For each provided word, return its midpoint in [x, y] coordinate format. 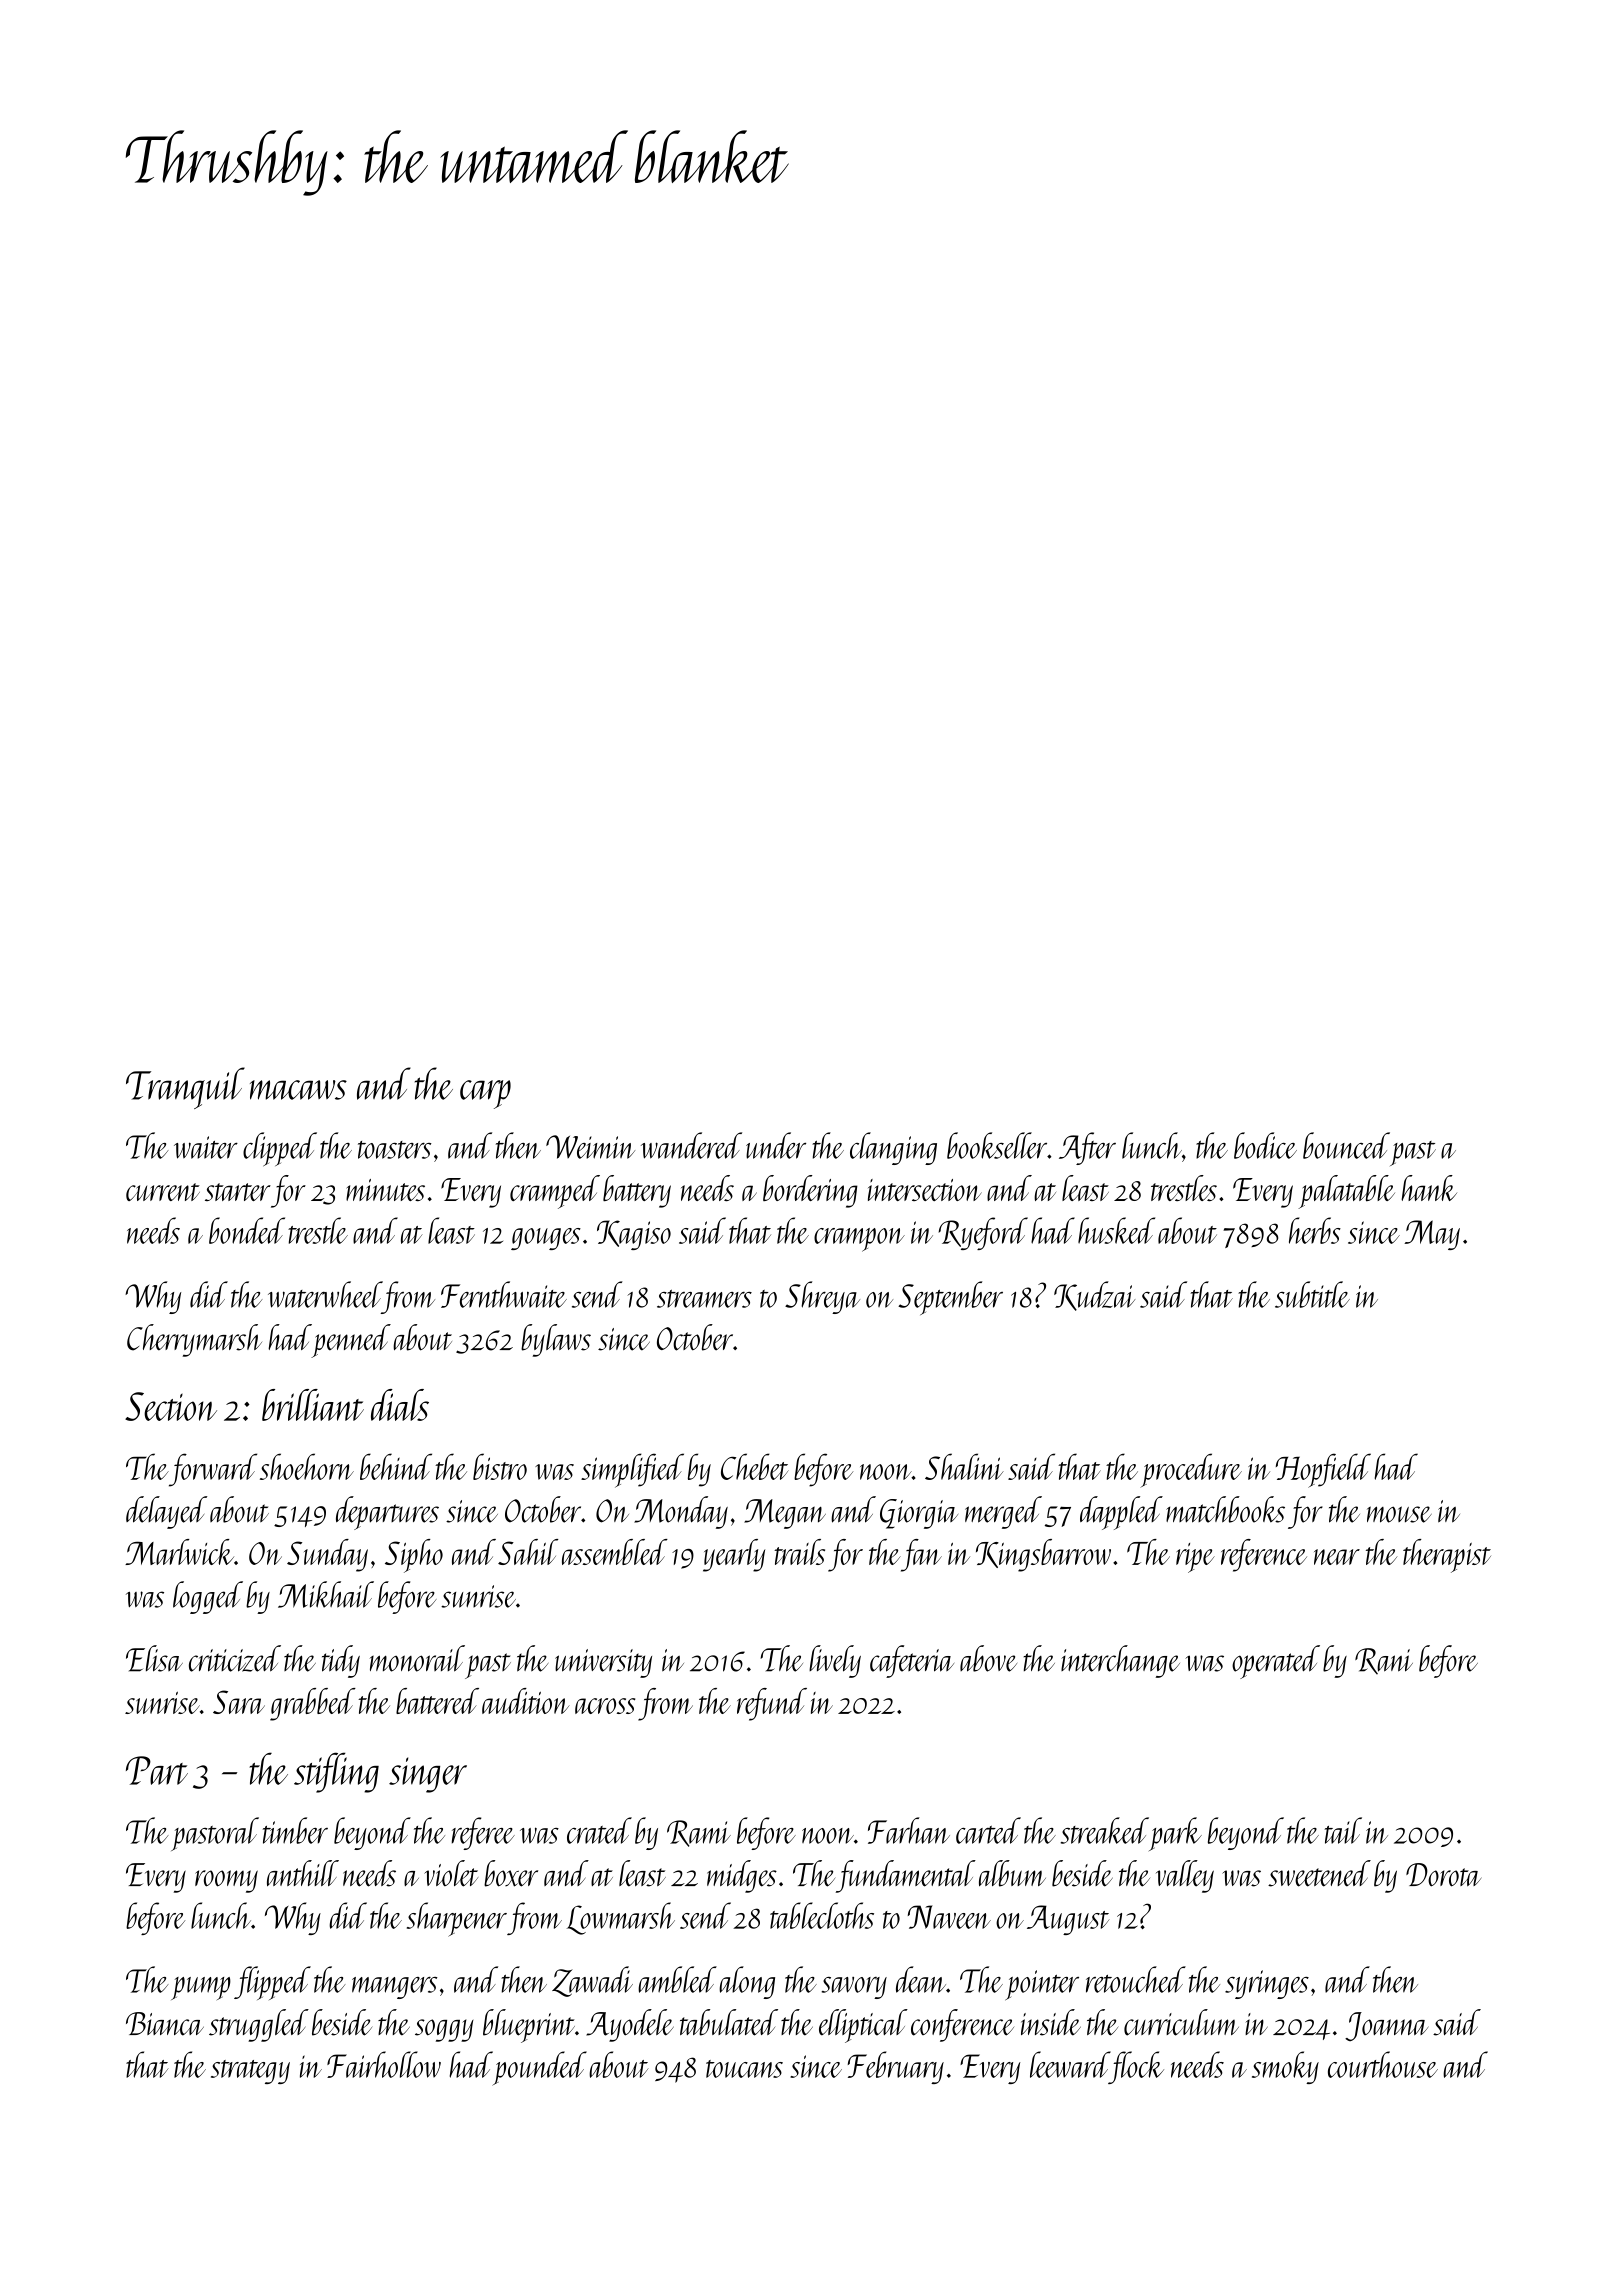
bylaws [556, 1340]
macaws [298, 1090]
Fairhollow [384, 2064]
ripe [1195, 1558]
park [1175, 1834]
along [747, 1982]
